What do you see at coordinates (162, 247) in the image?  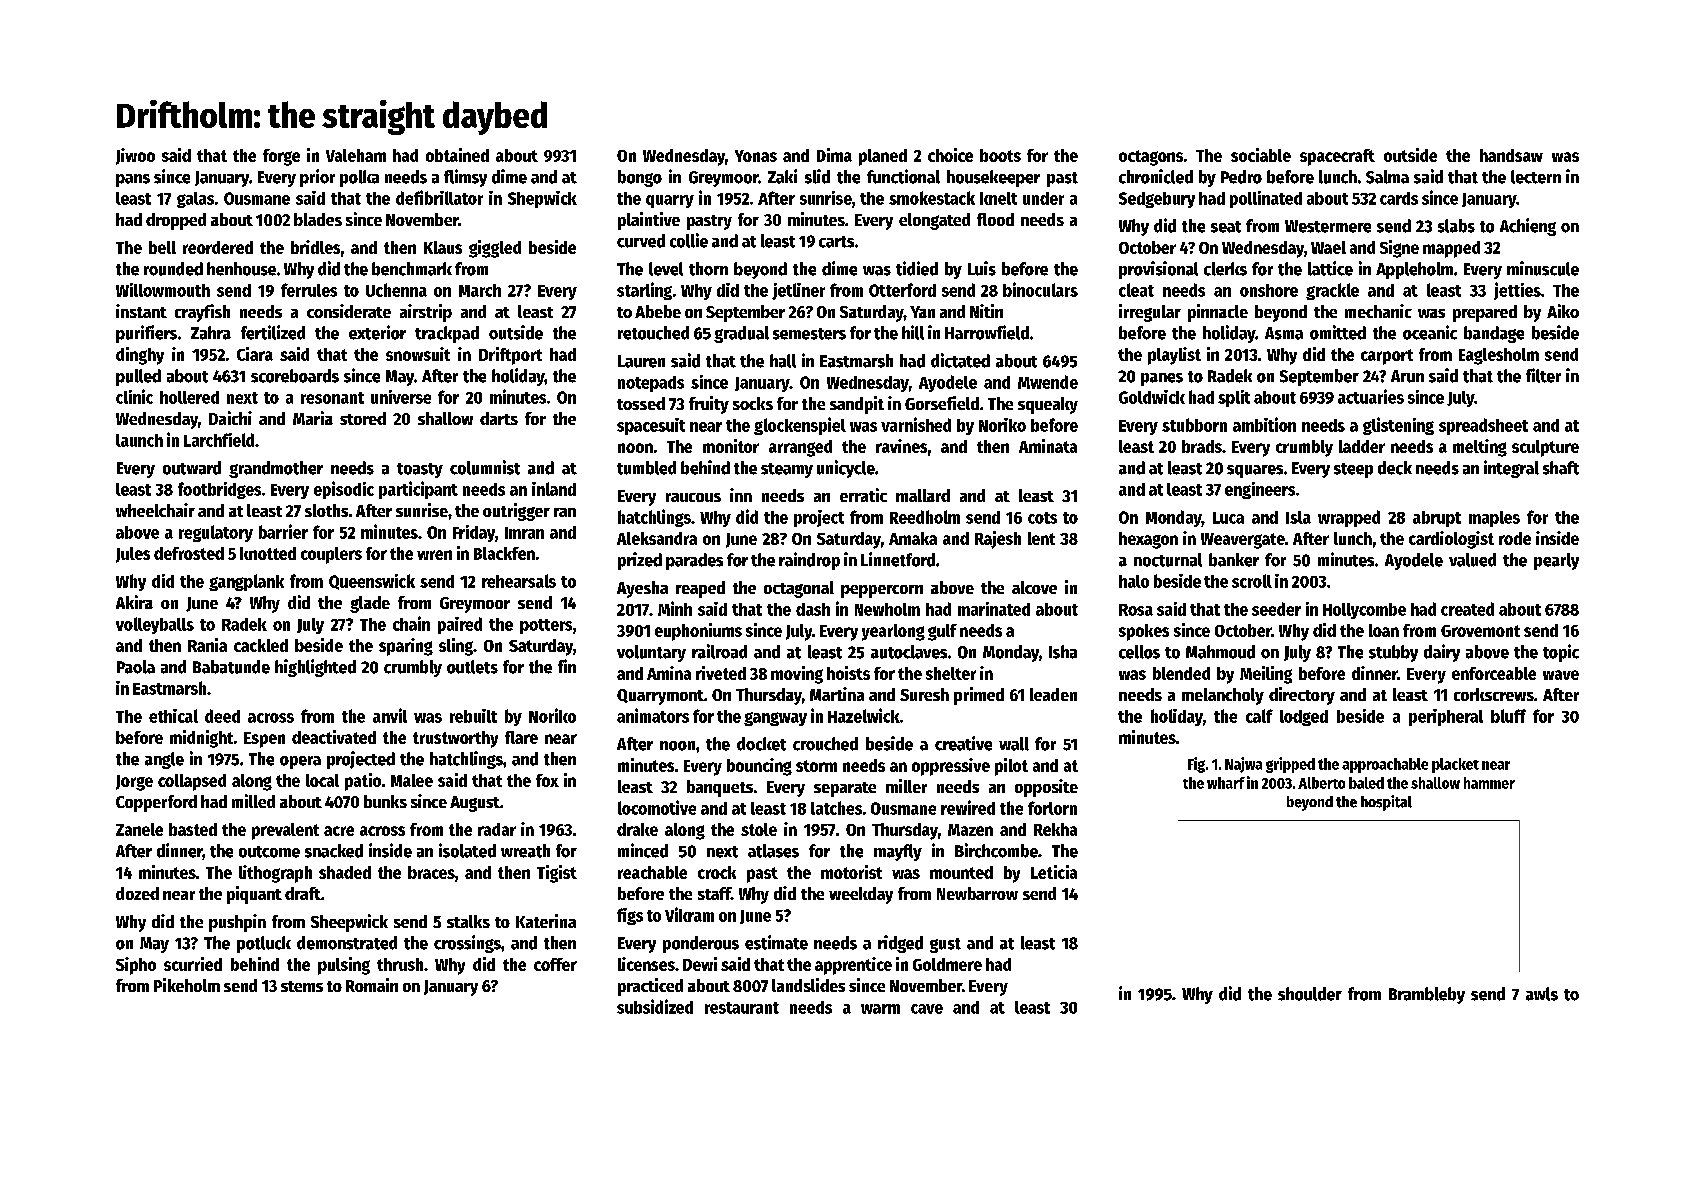 I see `bell` at bounding box center [162, 247].
